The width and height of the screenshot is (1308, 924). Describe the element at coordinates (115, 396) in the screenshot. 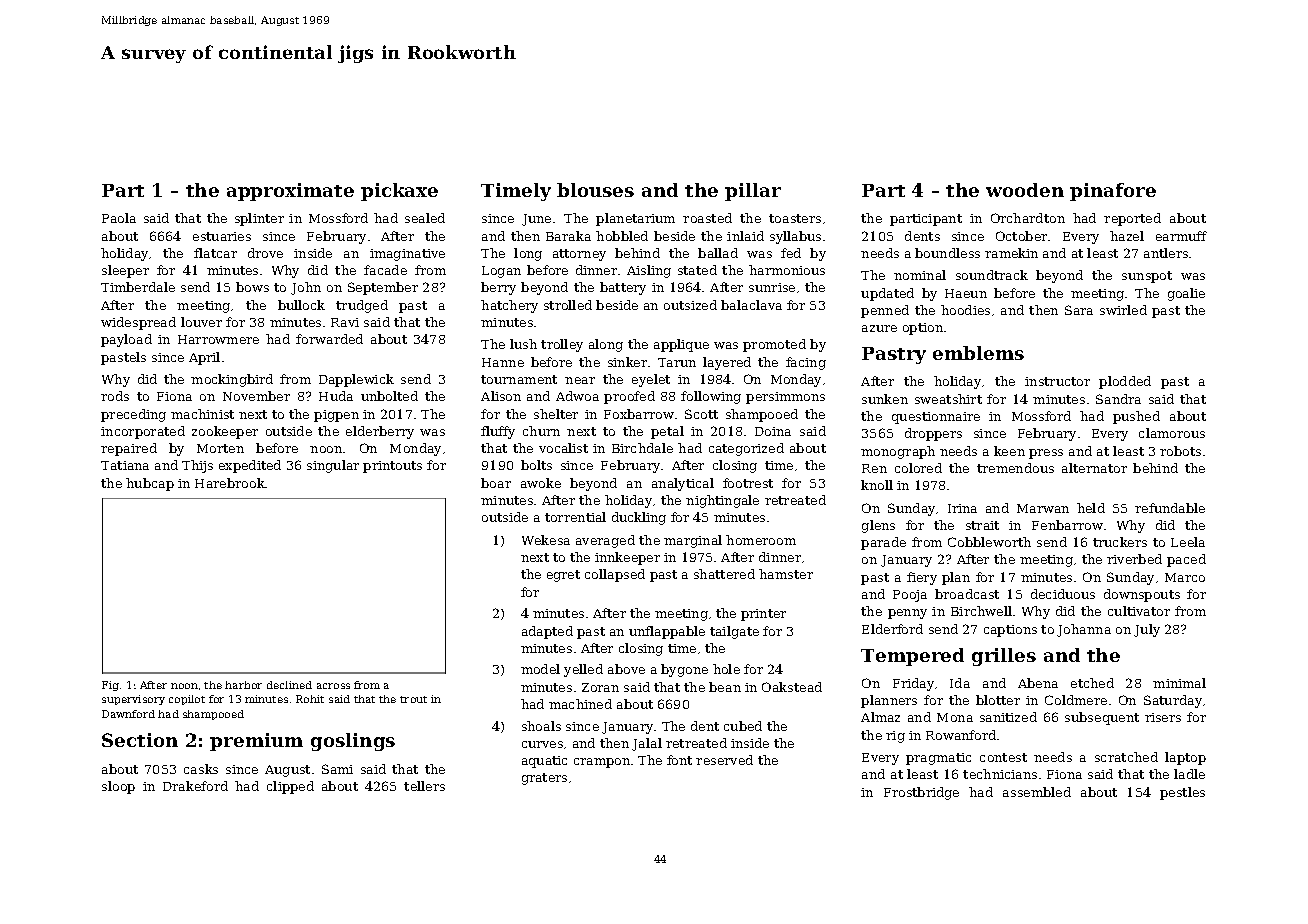

I see `rods` at that location.
